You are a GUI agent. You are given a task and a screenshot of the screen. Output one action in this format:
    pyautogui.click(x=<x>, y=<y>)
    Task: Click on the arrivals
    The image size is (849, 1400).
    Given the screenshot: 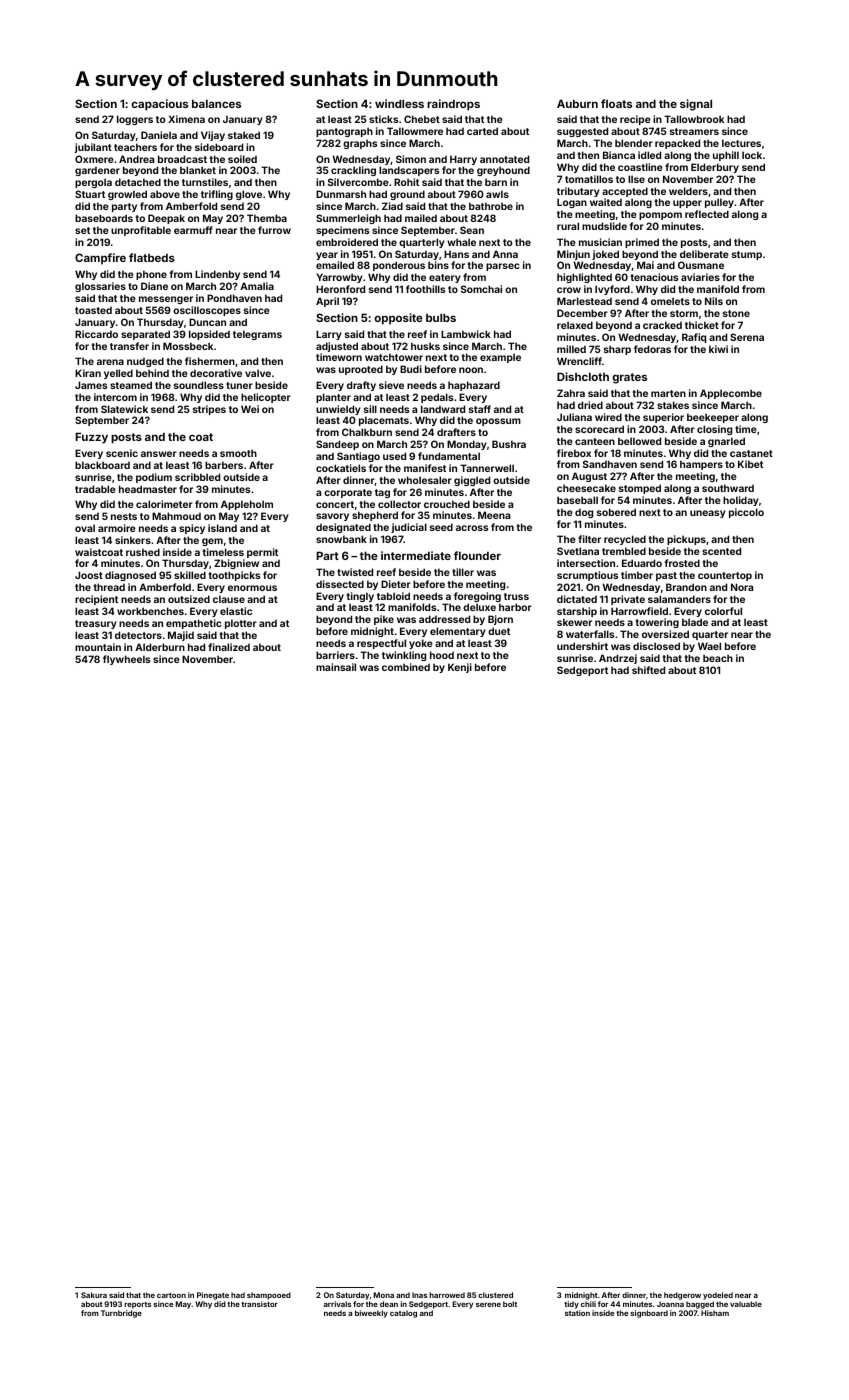 What is the action you would take?
    pyautogui.click(x=337, y=1304)
